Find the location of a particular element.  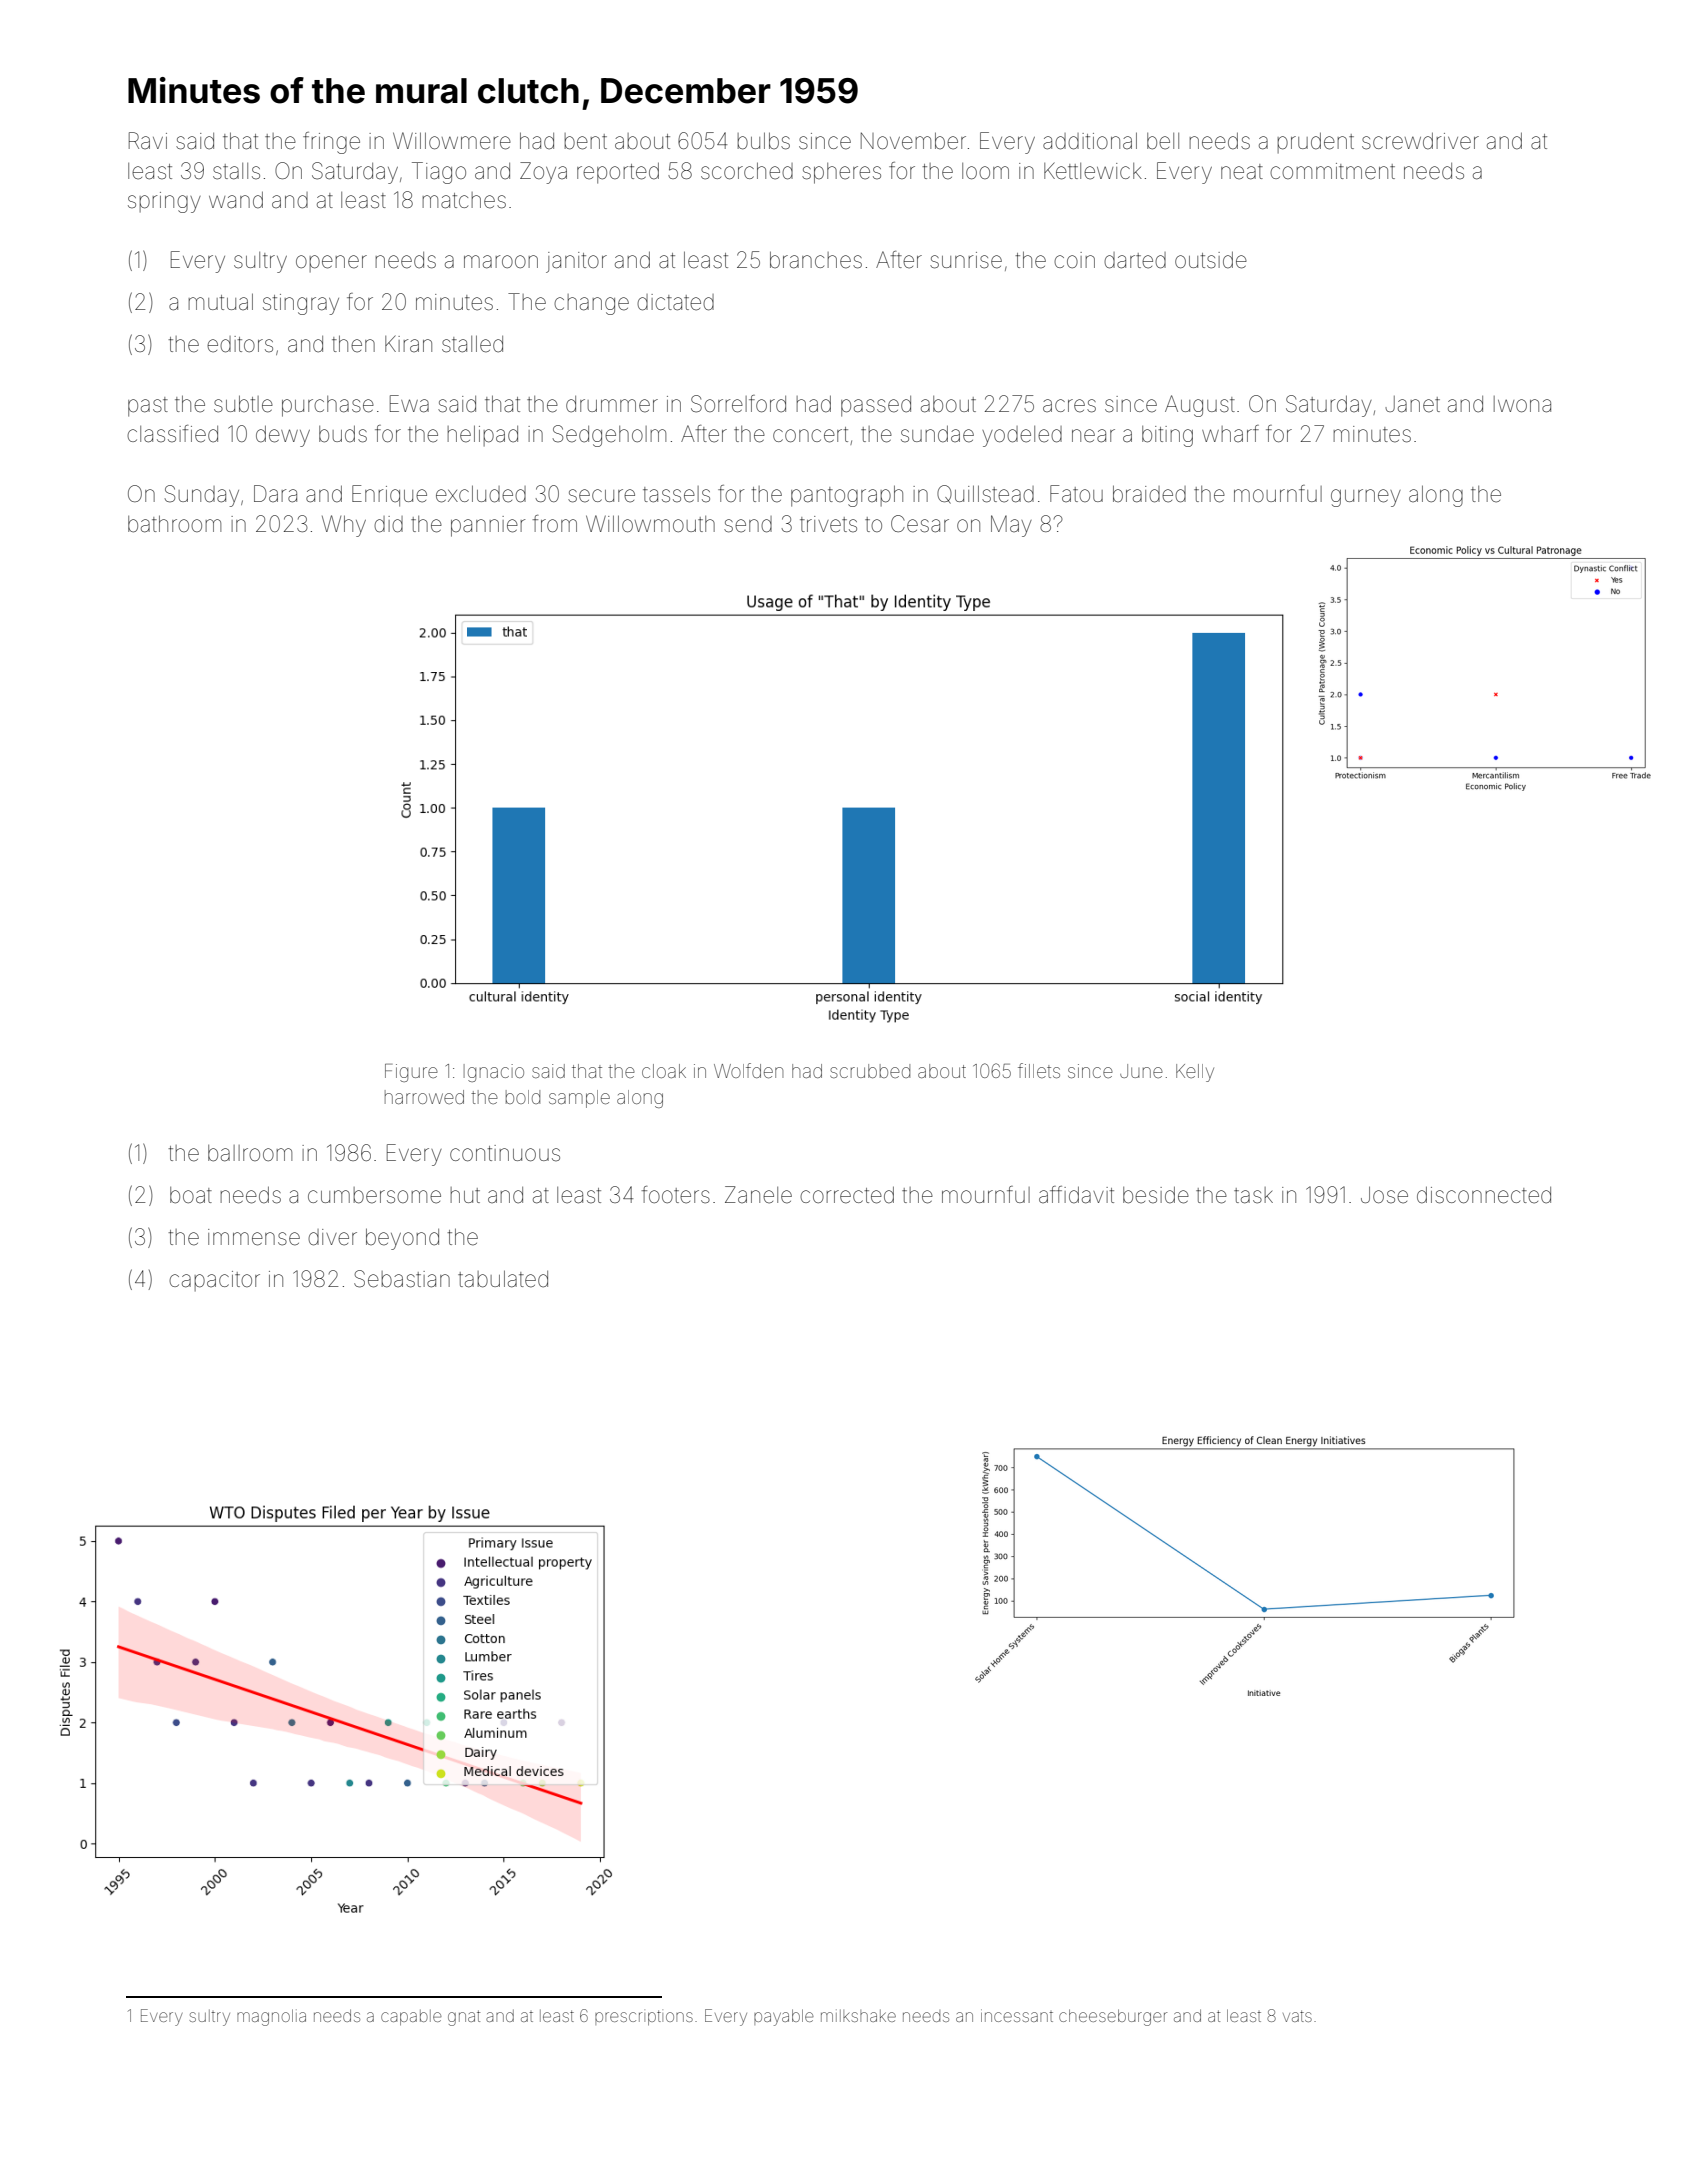

disconnected is located at coordinates (1484, 1195).
